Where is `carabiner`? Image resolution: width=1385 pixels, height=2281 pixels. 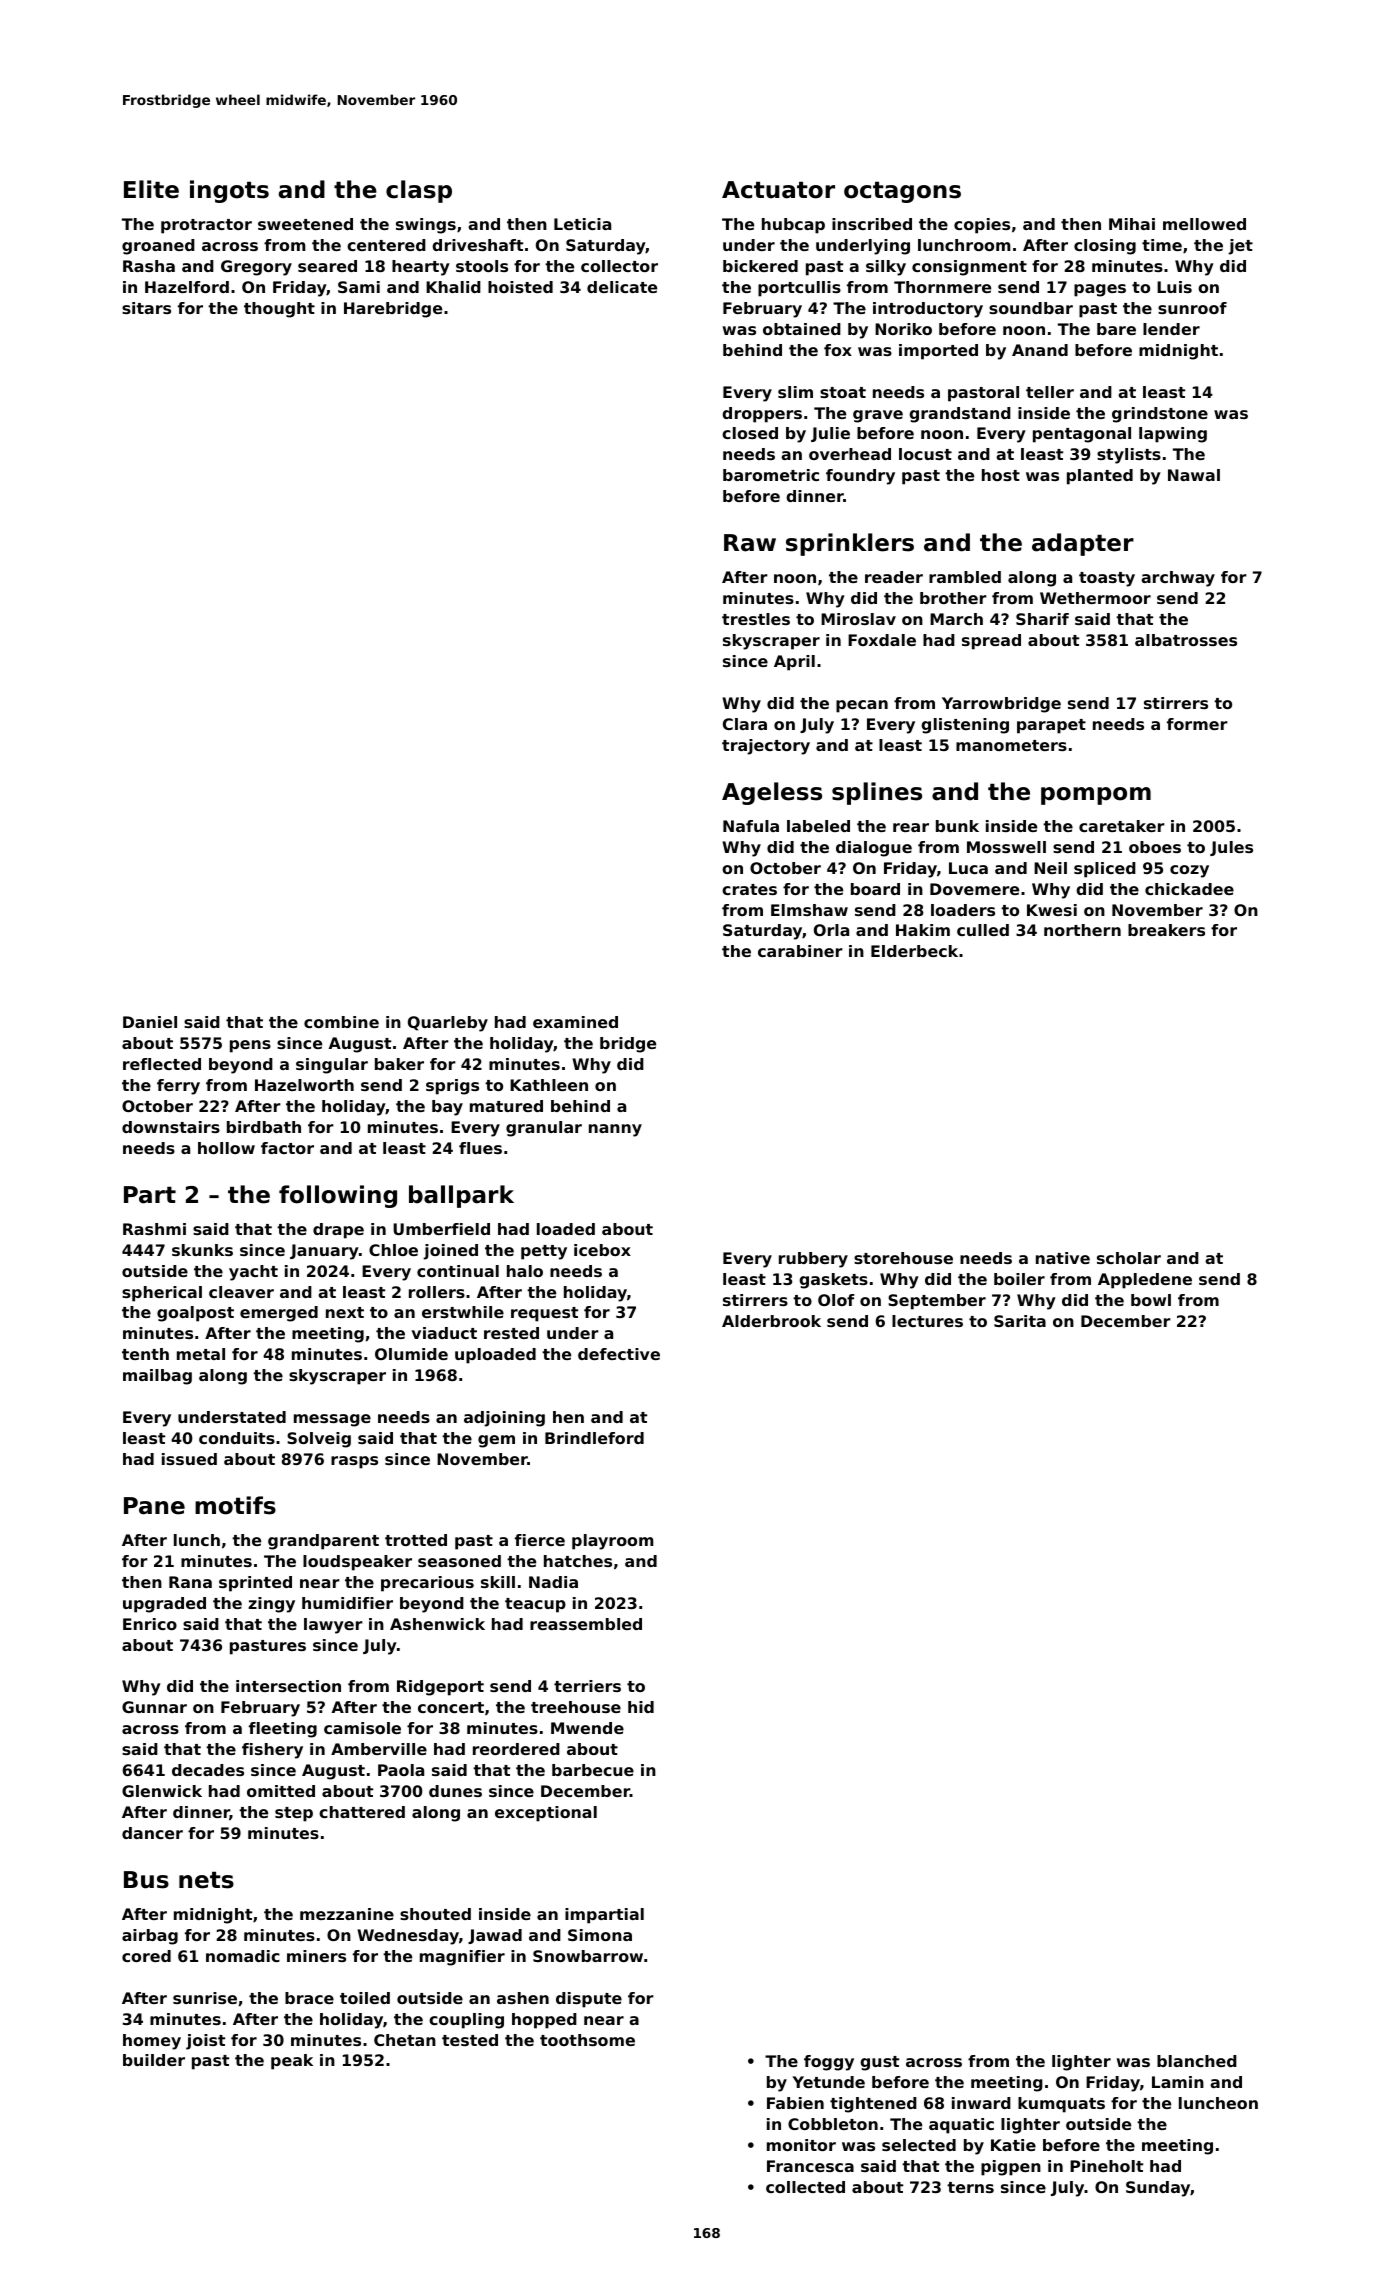
carabiner is located at coordinates (800, 951).
